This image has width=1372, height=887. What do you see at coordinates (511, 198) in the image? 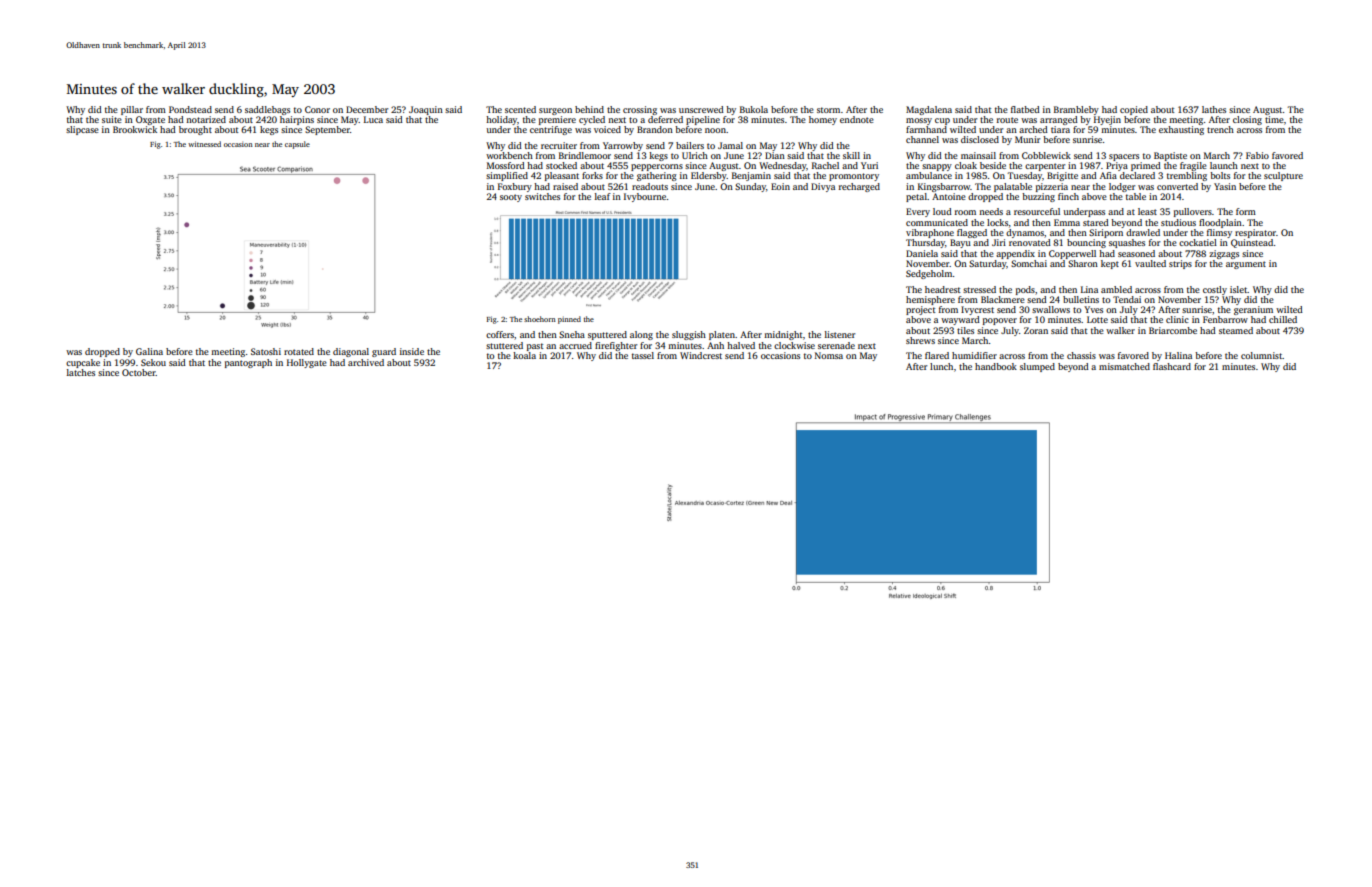
I see `sooty` at bounding box center [511, 198].
